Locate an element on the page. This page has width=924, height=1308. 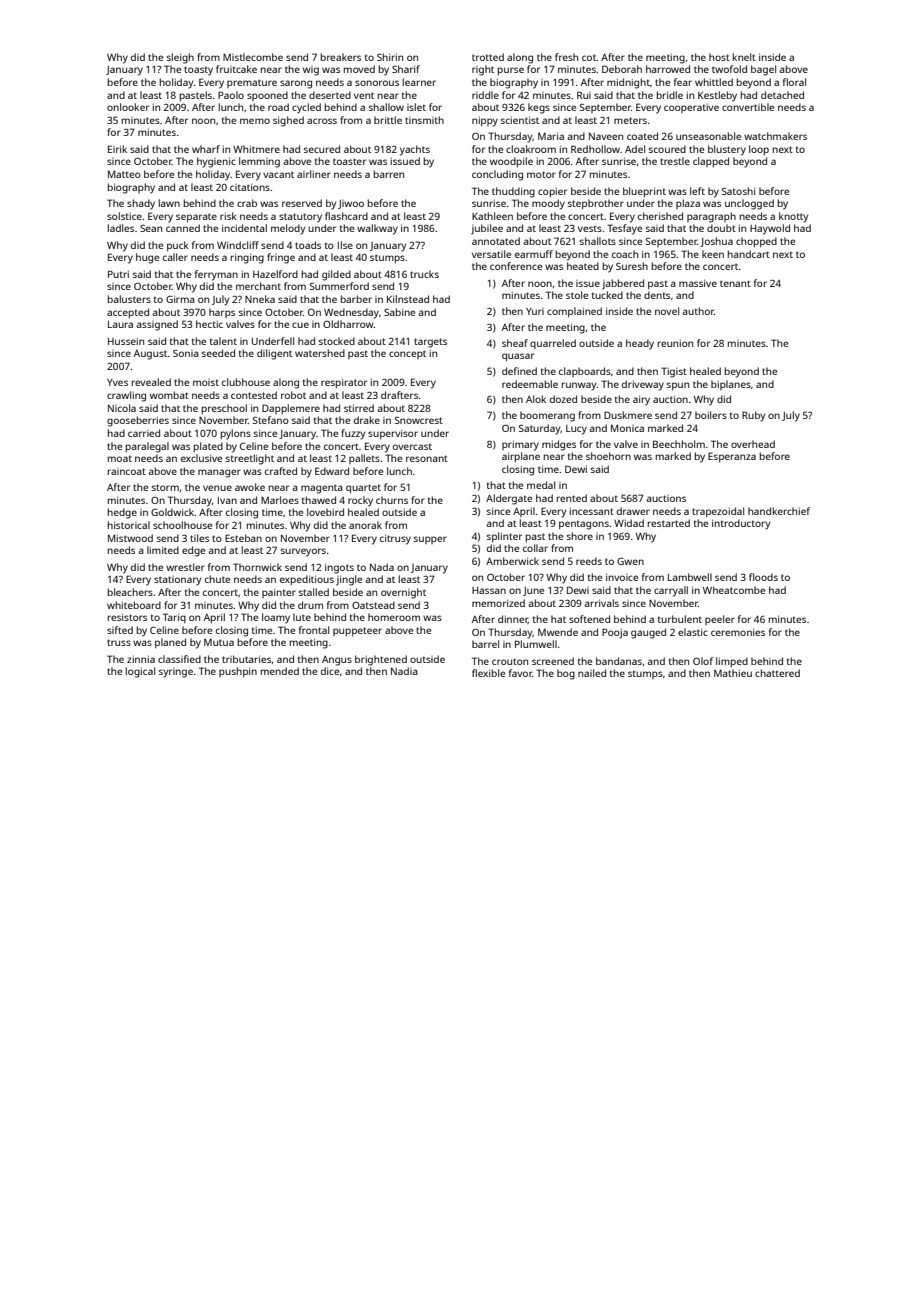
truss is located at coordinates (119, 642).
